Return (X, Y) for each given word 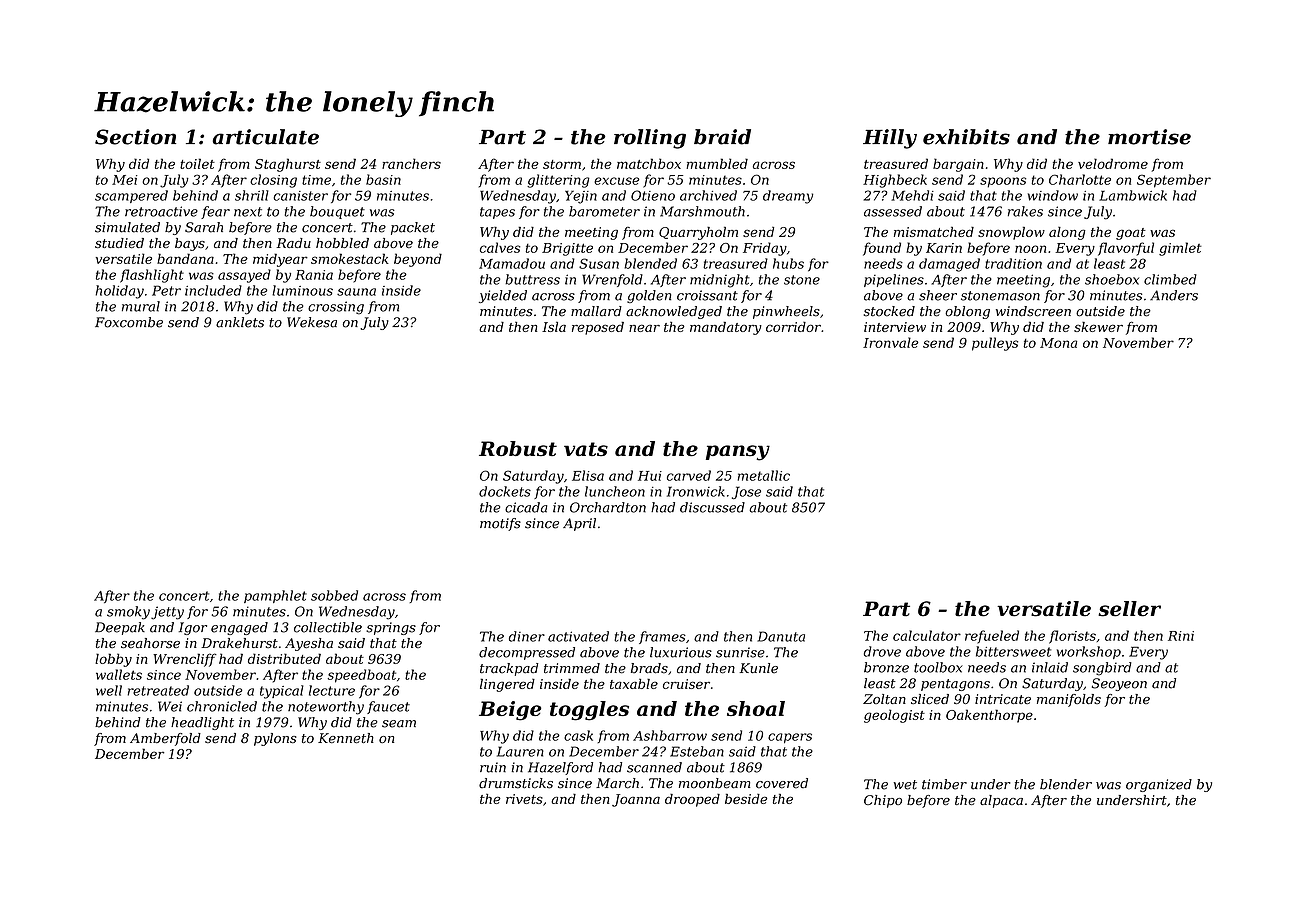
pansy (738, 453)
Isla (554, 326)
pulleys (995, 344)
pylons (275, 739)
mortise (1149, 137)
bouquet (337, 212)
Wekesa (312, 322)
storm (562, 164)
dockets (505, 491)
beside (746, 798)
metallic (764, 475)
